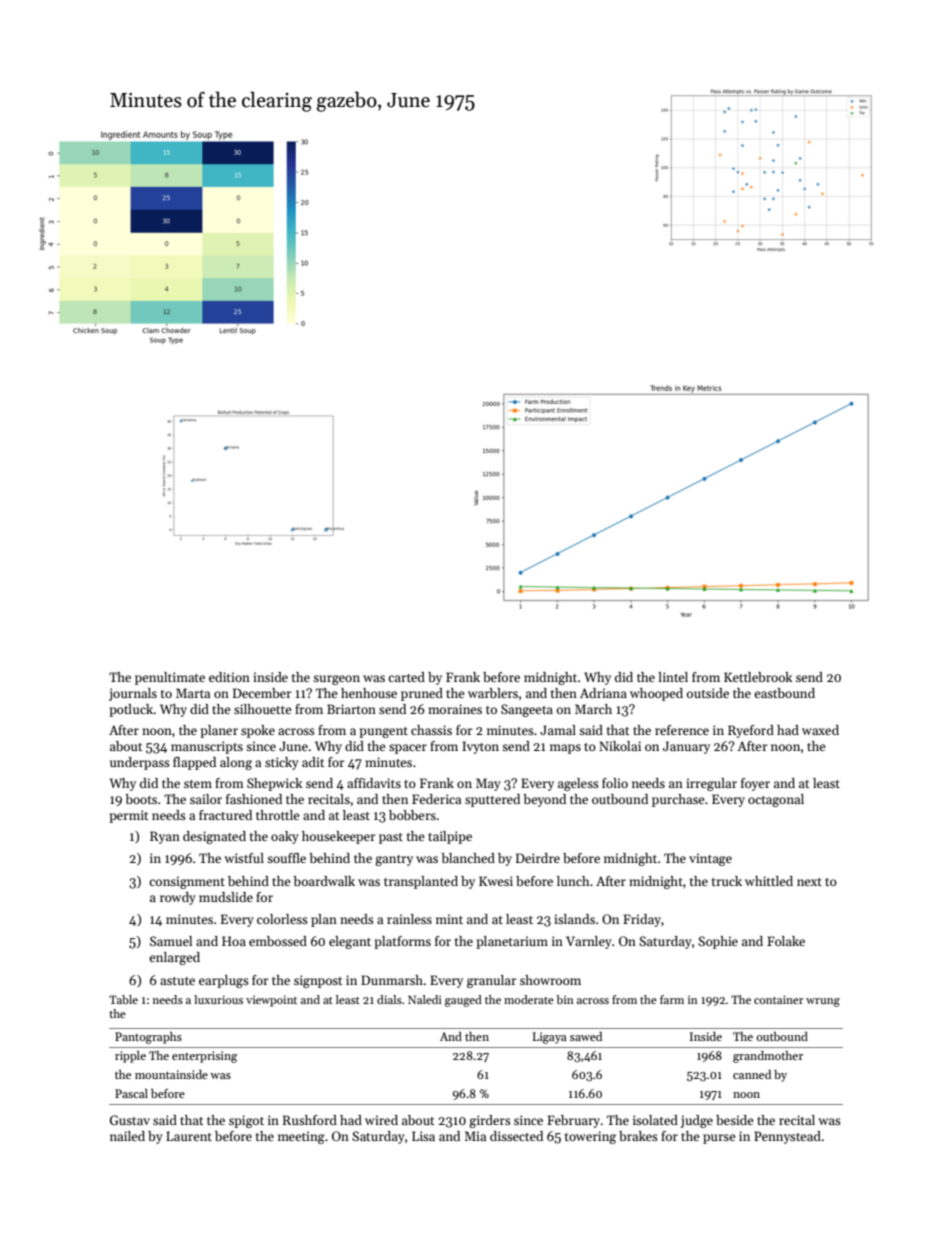  I want to click on Pennystead, so click(787, 1137).
